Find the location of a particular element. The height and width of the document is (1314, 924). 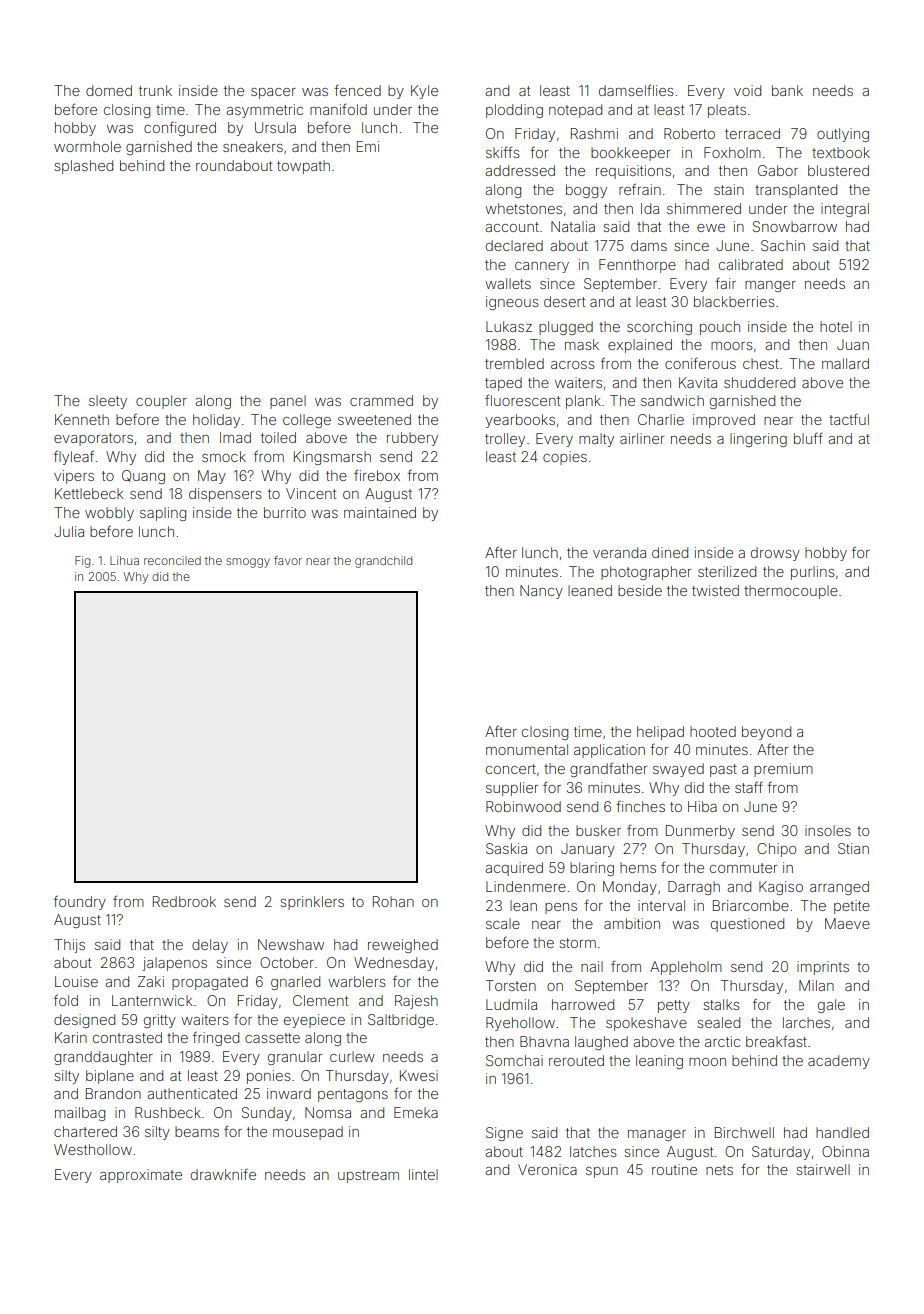

shimmered is located at coordinates (704, 208).
